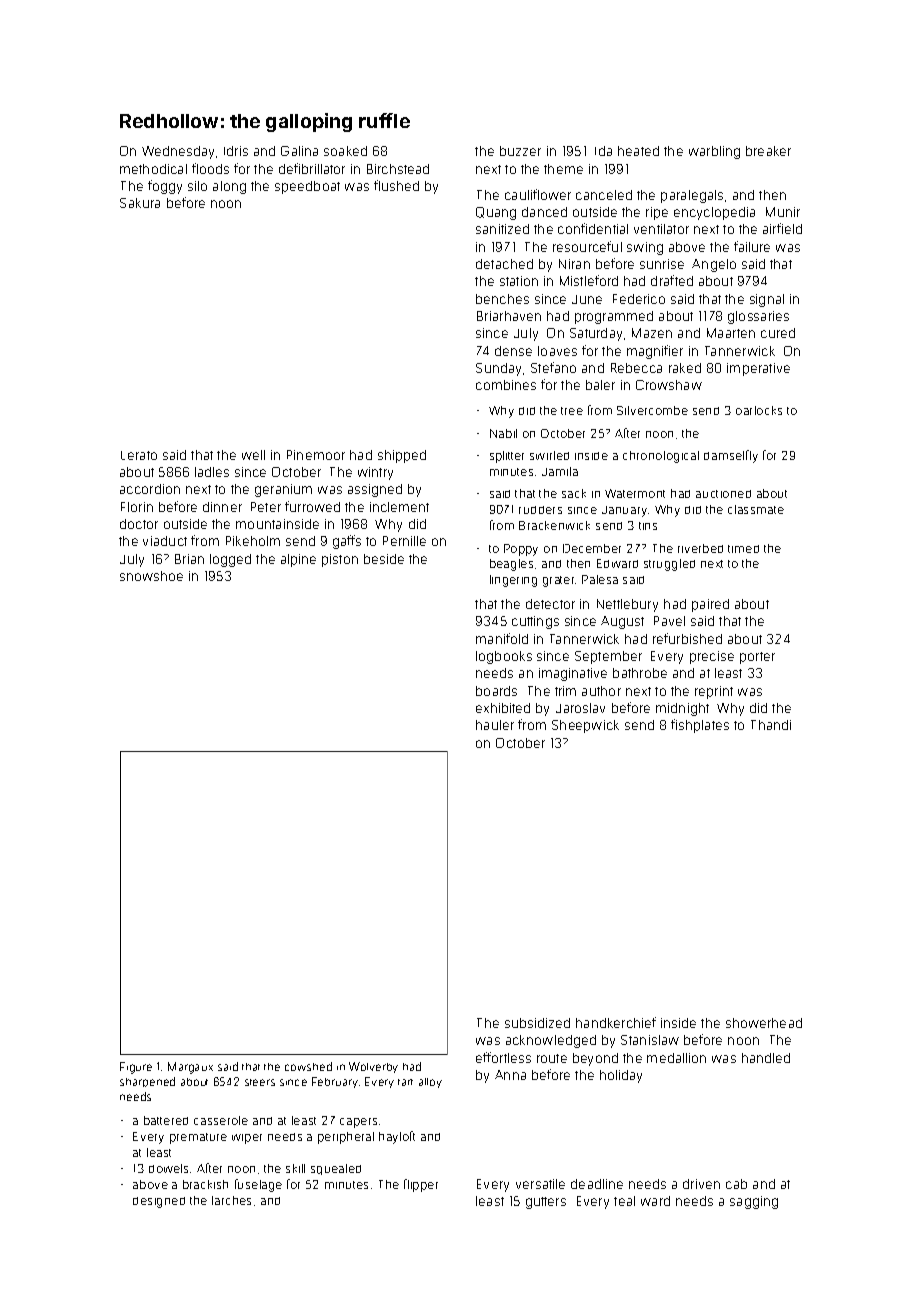 This image has width=924, height=1308. I want to click on Wednesday, so click(178, 152).
